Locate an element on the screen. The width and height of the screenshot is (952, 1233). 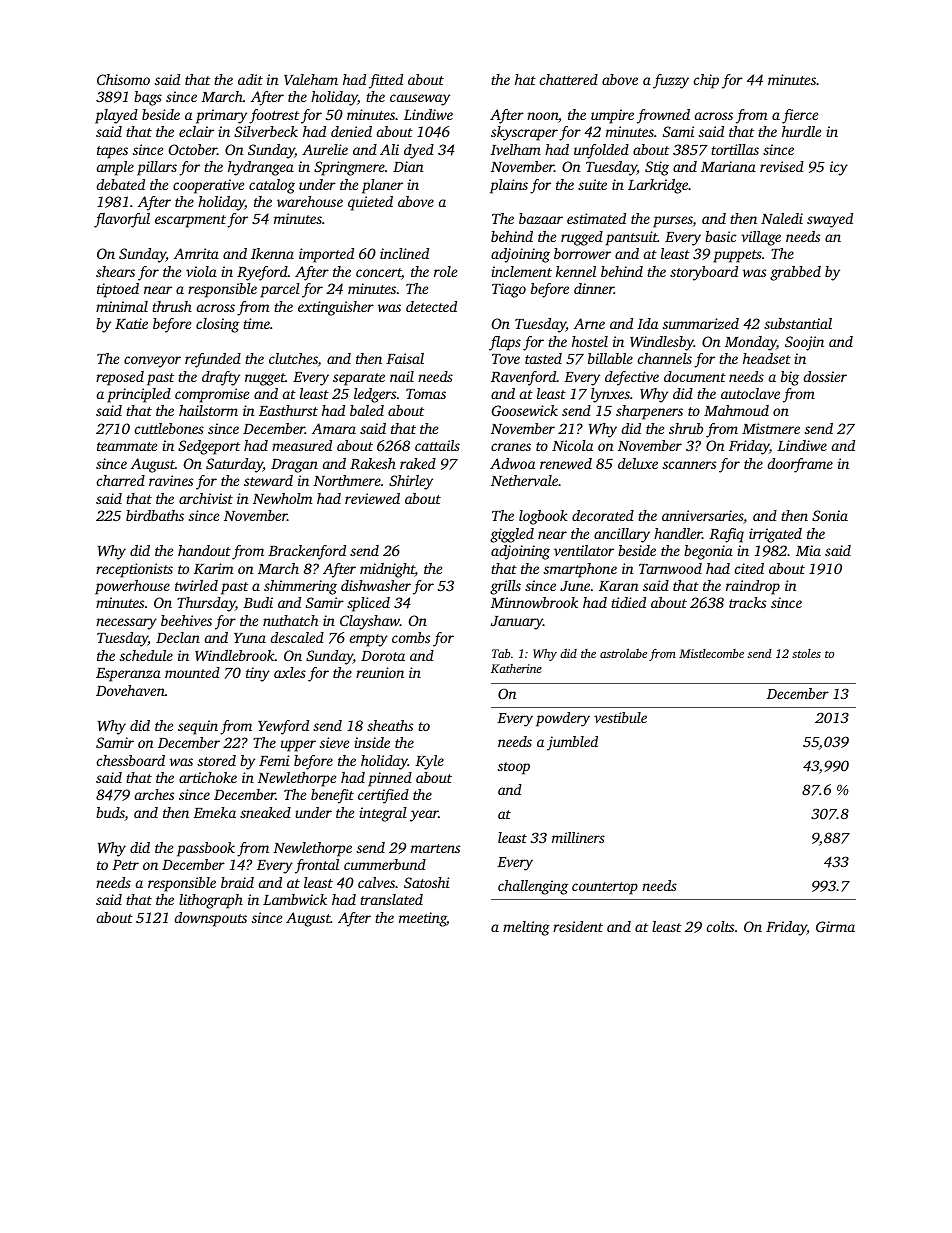
shears is located at coordinates (115, 271).
